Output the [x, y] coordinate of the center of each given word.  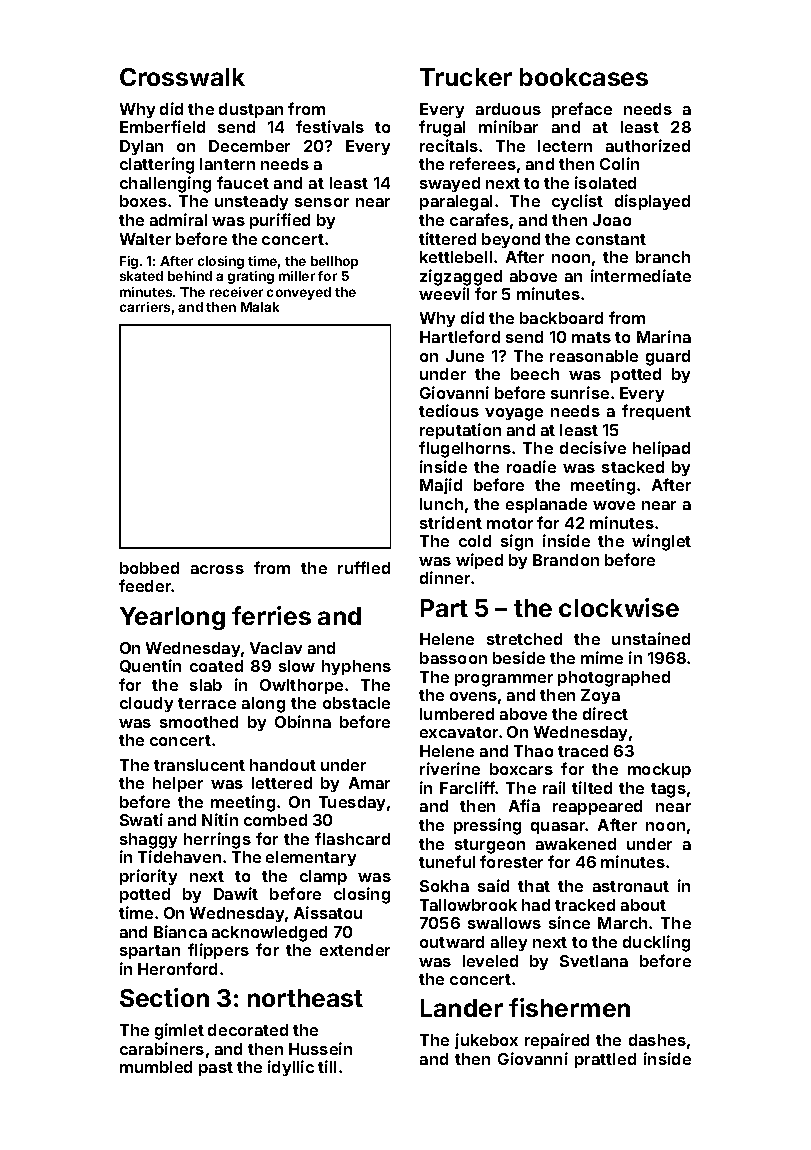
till [327, 1066]
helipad [661, 449]
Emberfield [162, 126]
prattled [605, 1060]
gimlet [179, 1031]
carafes [479, 219]
